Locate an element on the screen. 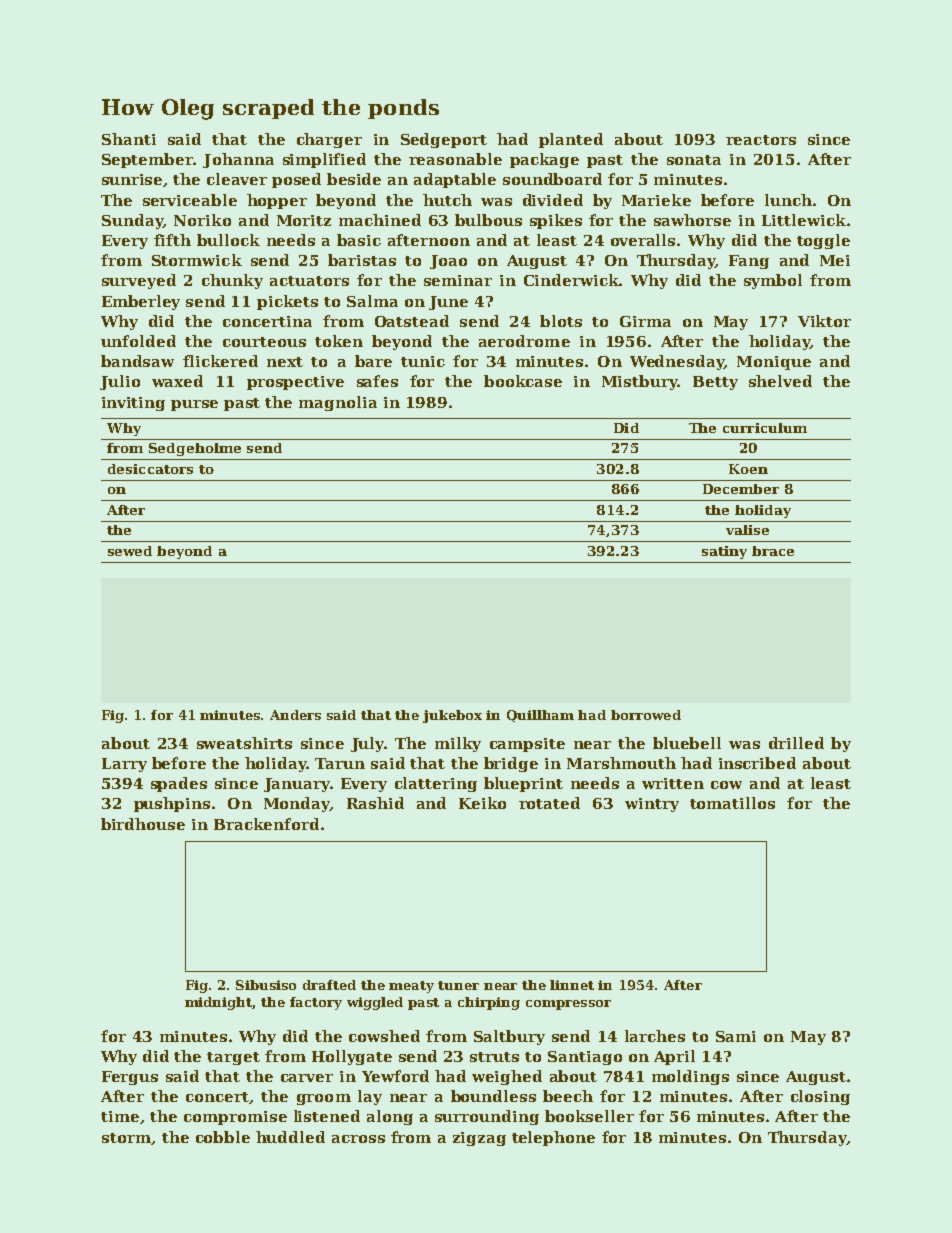 The width and height of the screenshot is (952, 1233). Sedgeholme is located at coordinates (195, 449).
